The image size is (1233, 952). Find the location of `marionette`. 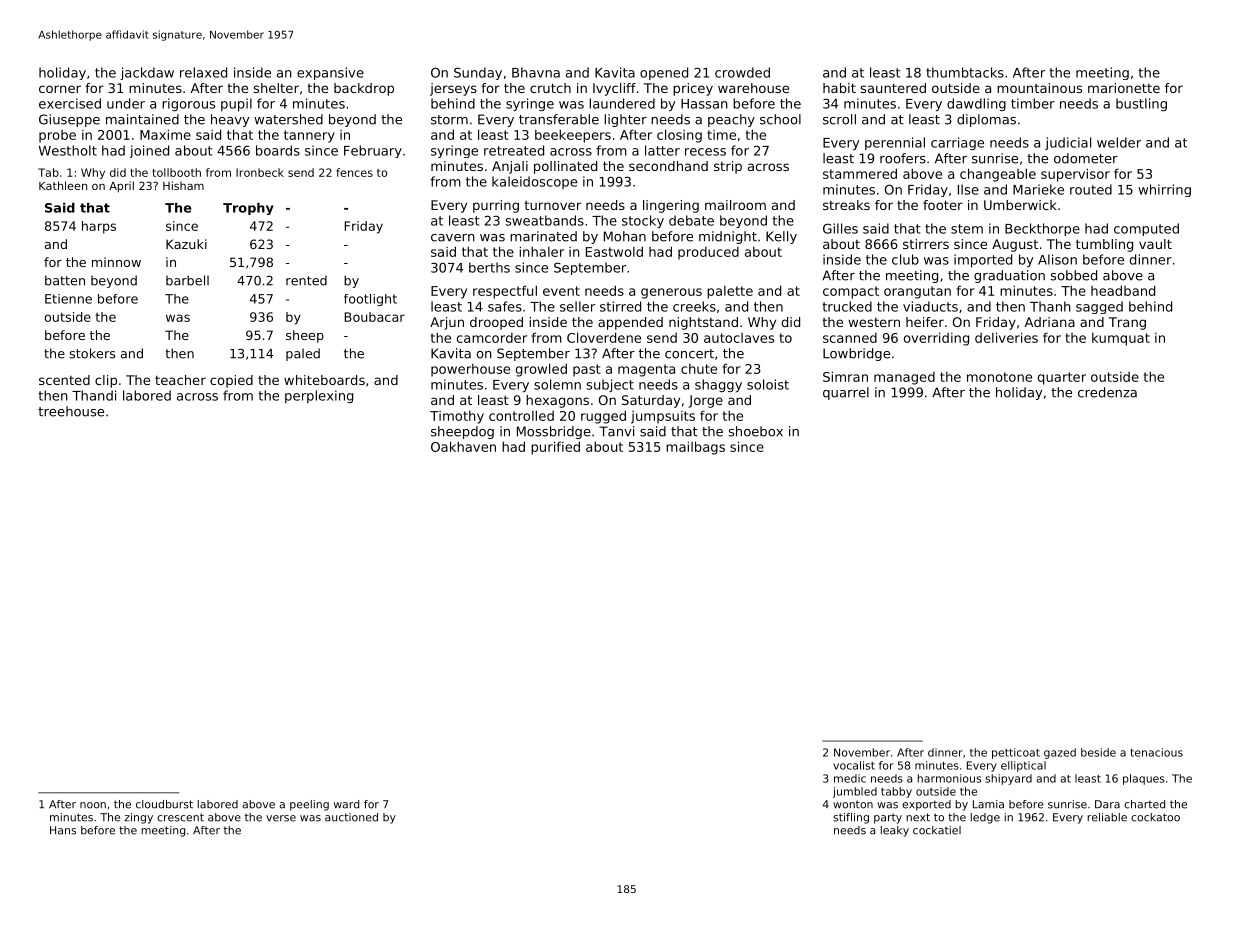

marionette is located at coordinates (1124, 88).
